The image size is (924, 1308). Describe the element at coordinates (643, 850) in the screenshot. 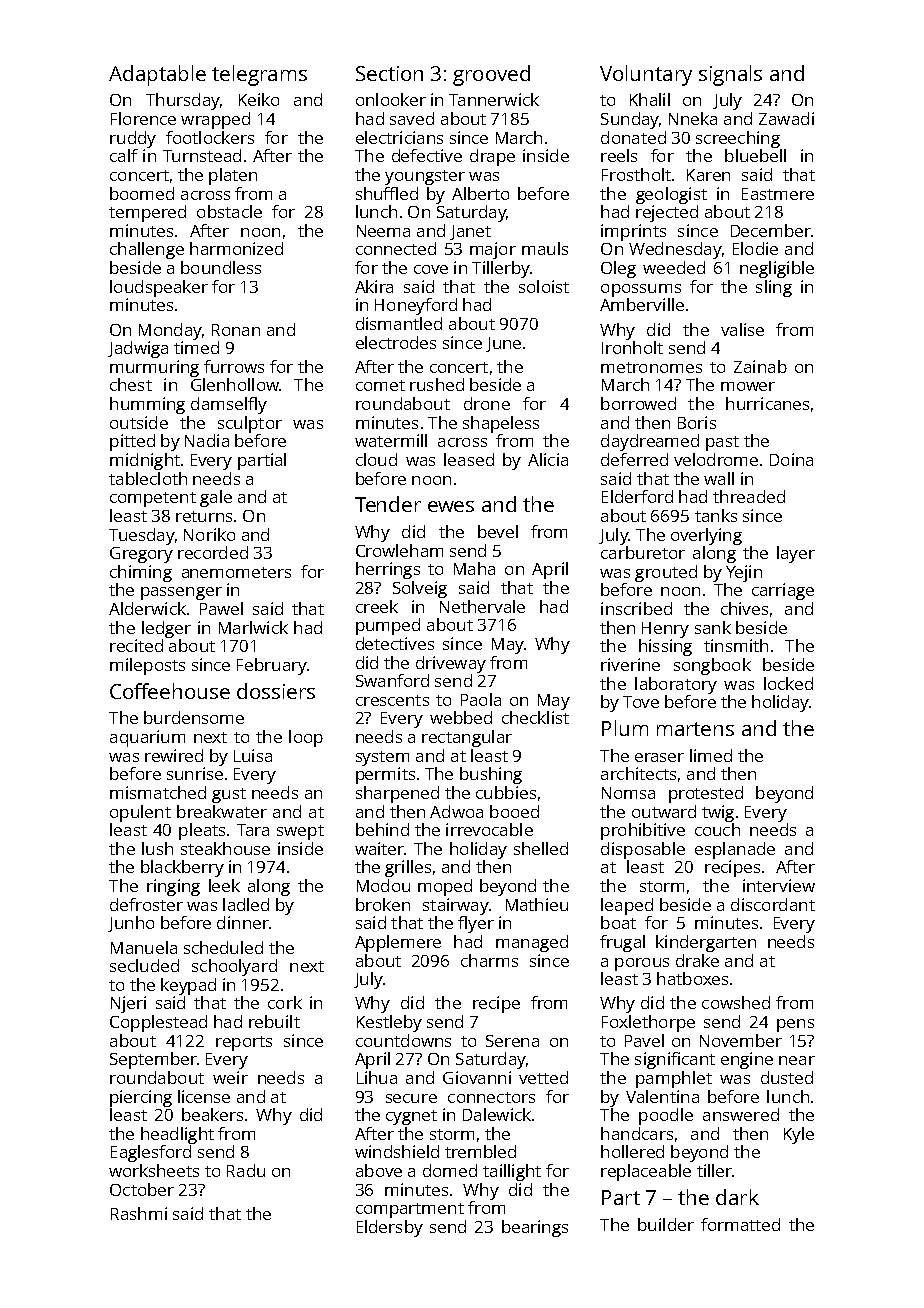

I see `disposable` at that location.
